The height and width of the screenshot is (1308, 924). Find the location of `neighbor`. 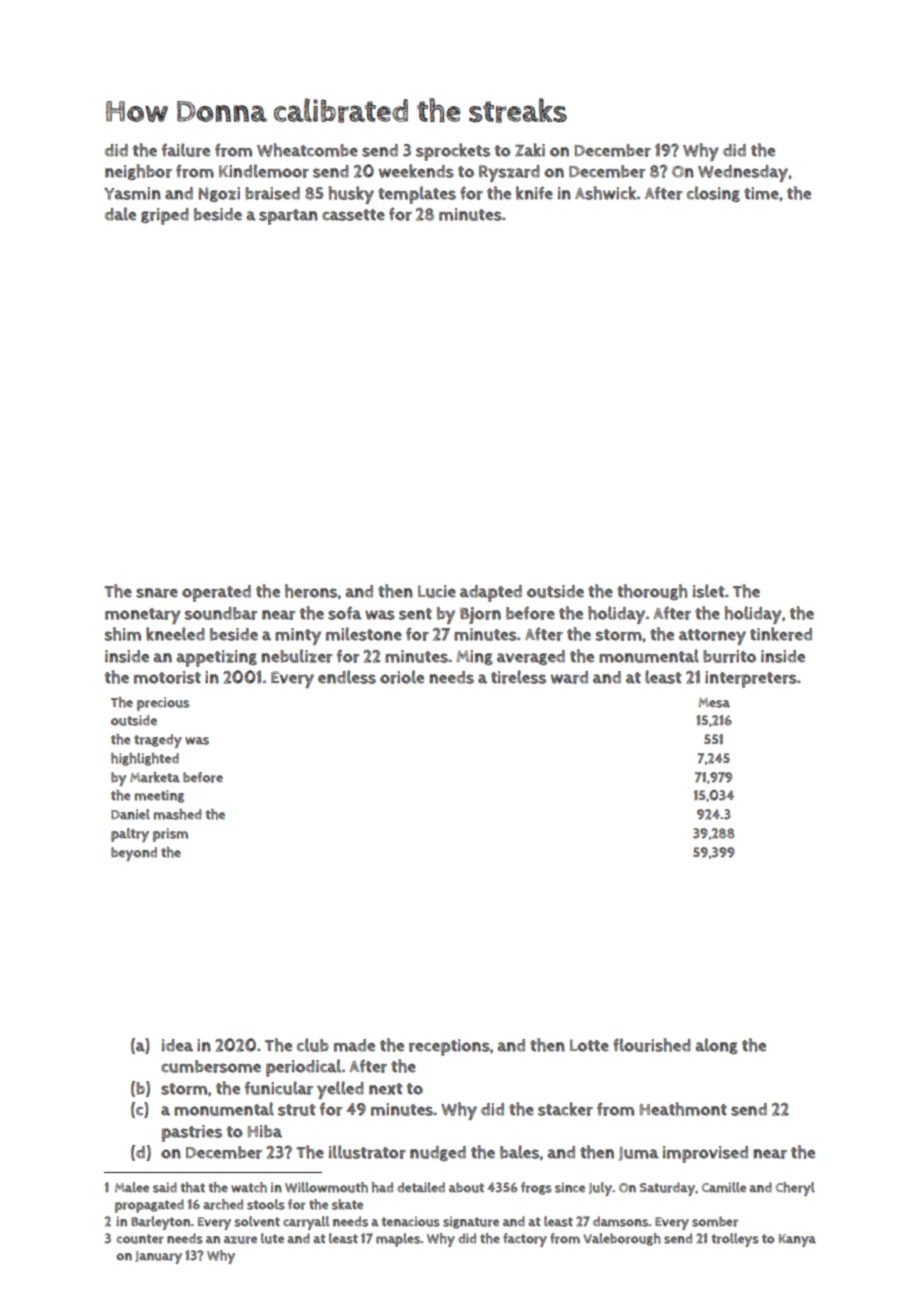

neighbor is located at coordinates (138, 172).
